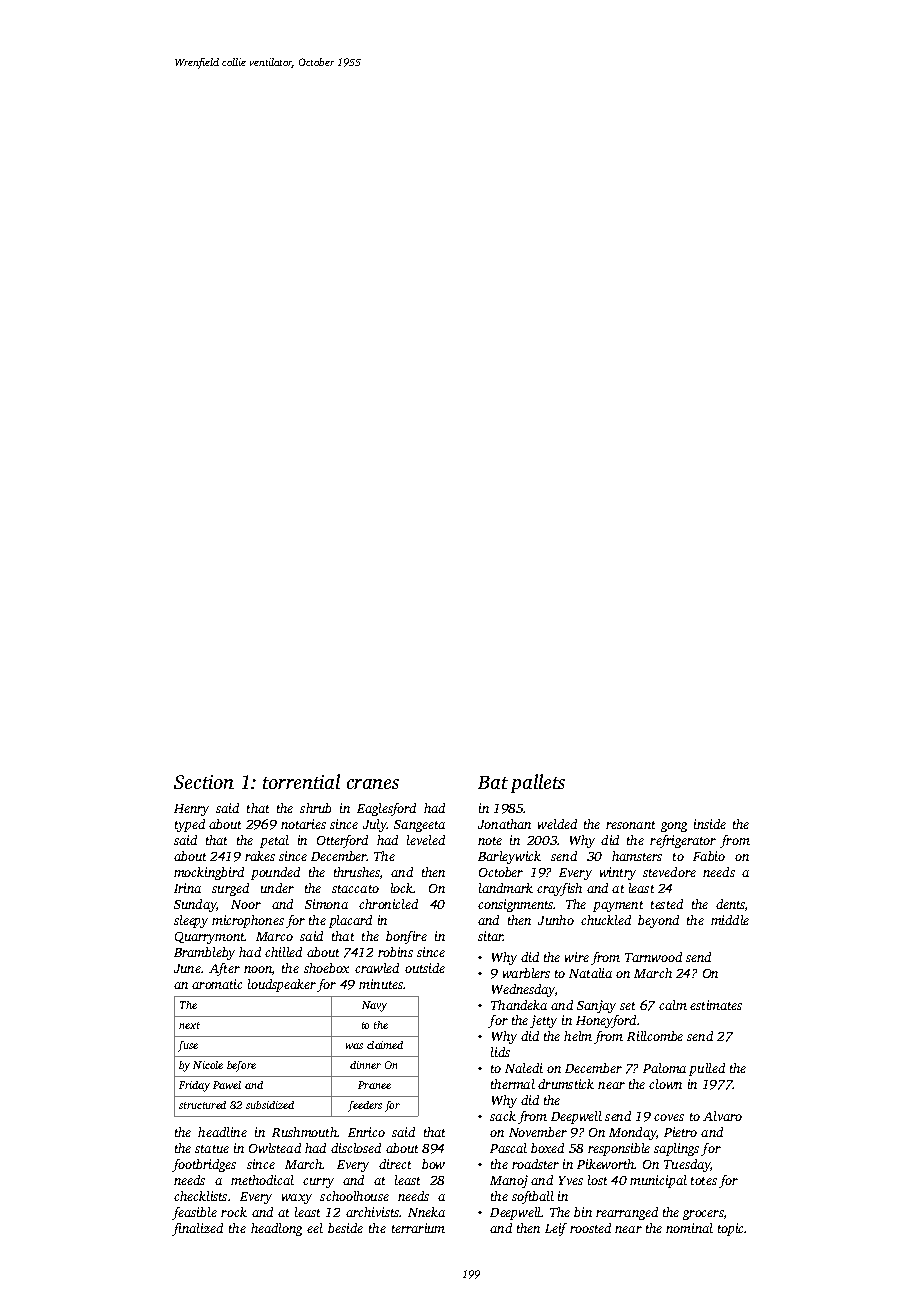 This document has width=924, height=1311. I want to click on totes, so click(704, 1181).
